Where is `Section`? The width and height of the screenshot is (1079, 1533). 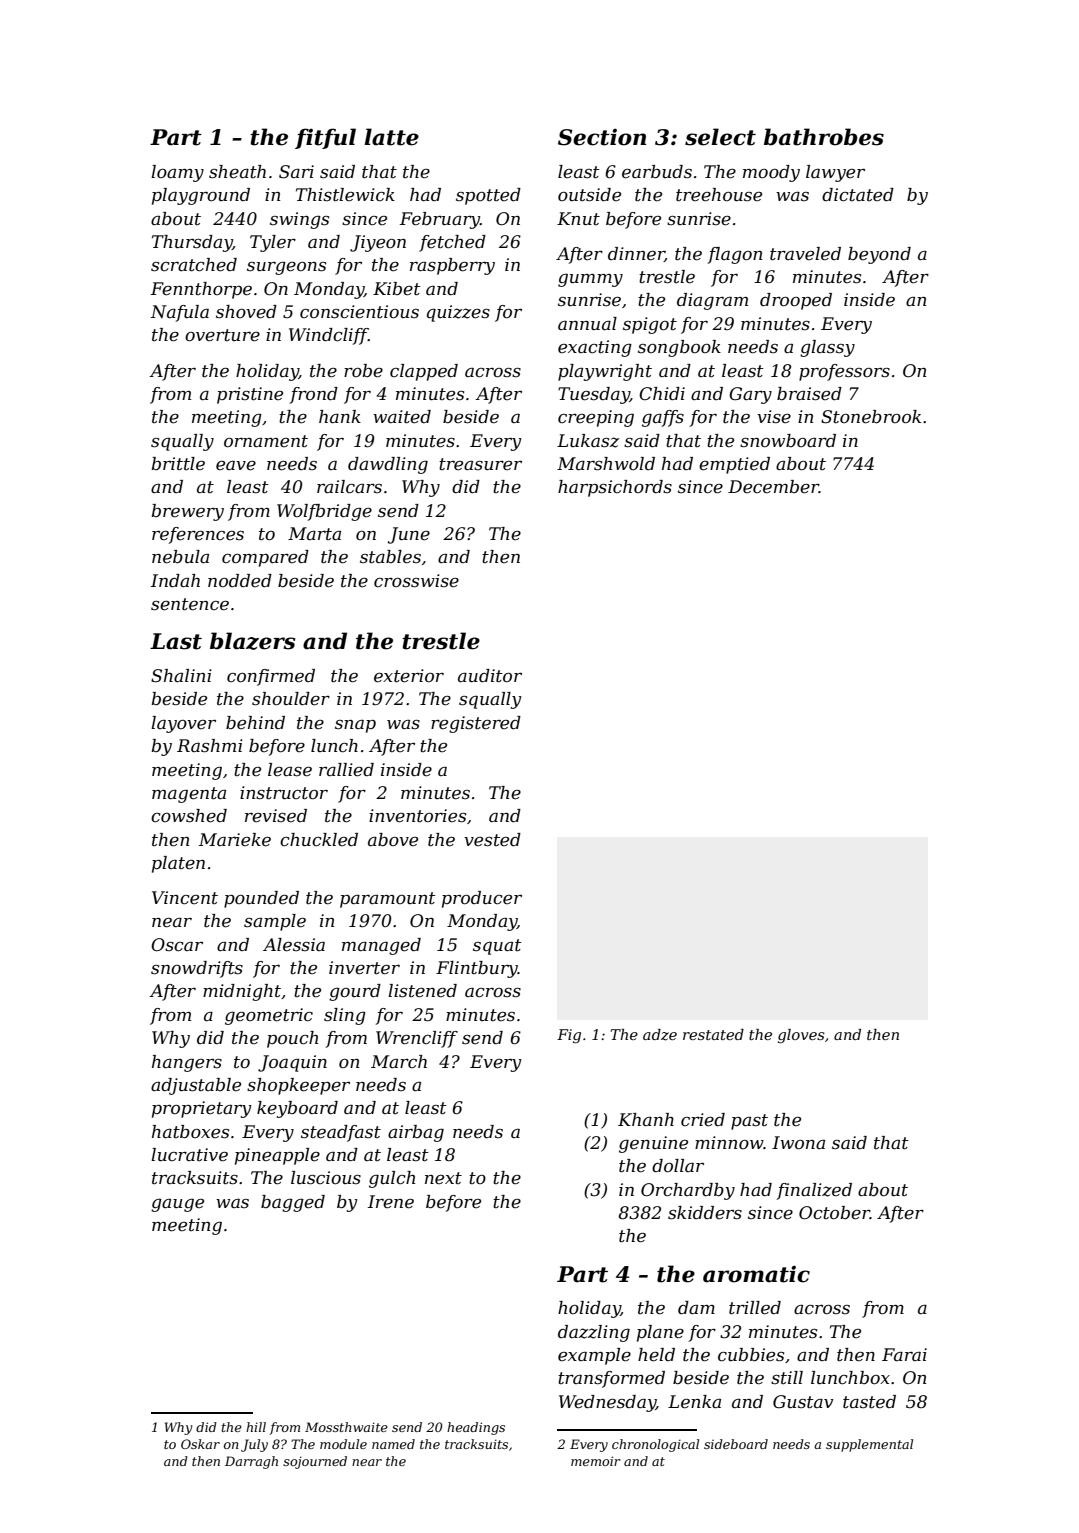
Section is located at coordinates (602, 137).
